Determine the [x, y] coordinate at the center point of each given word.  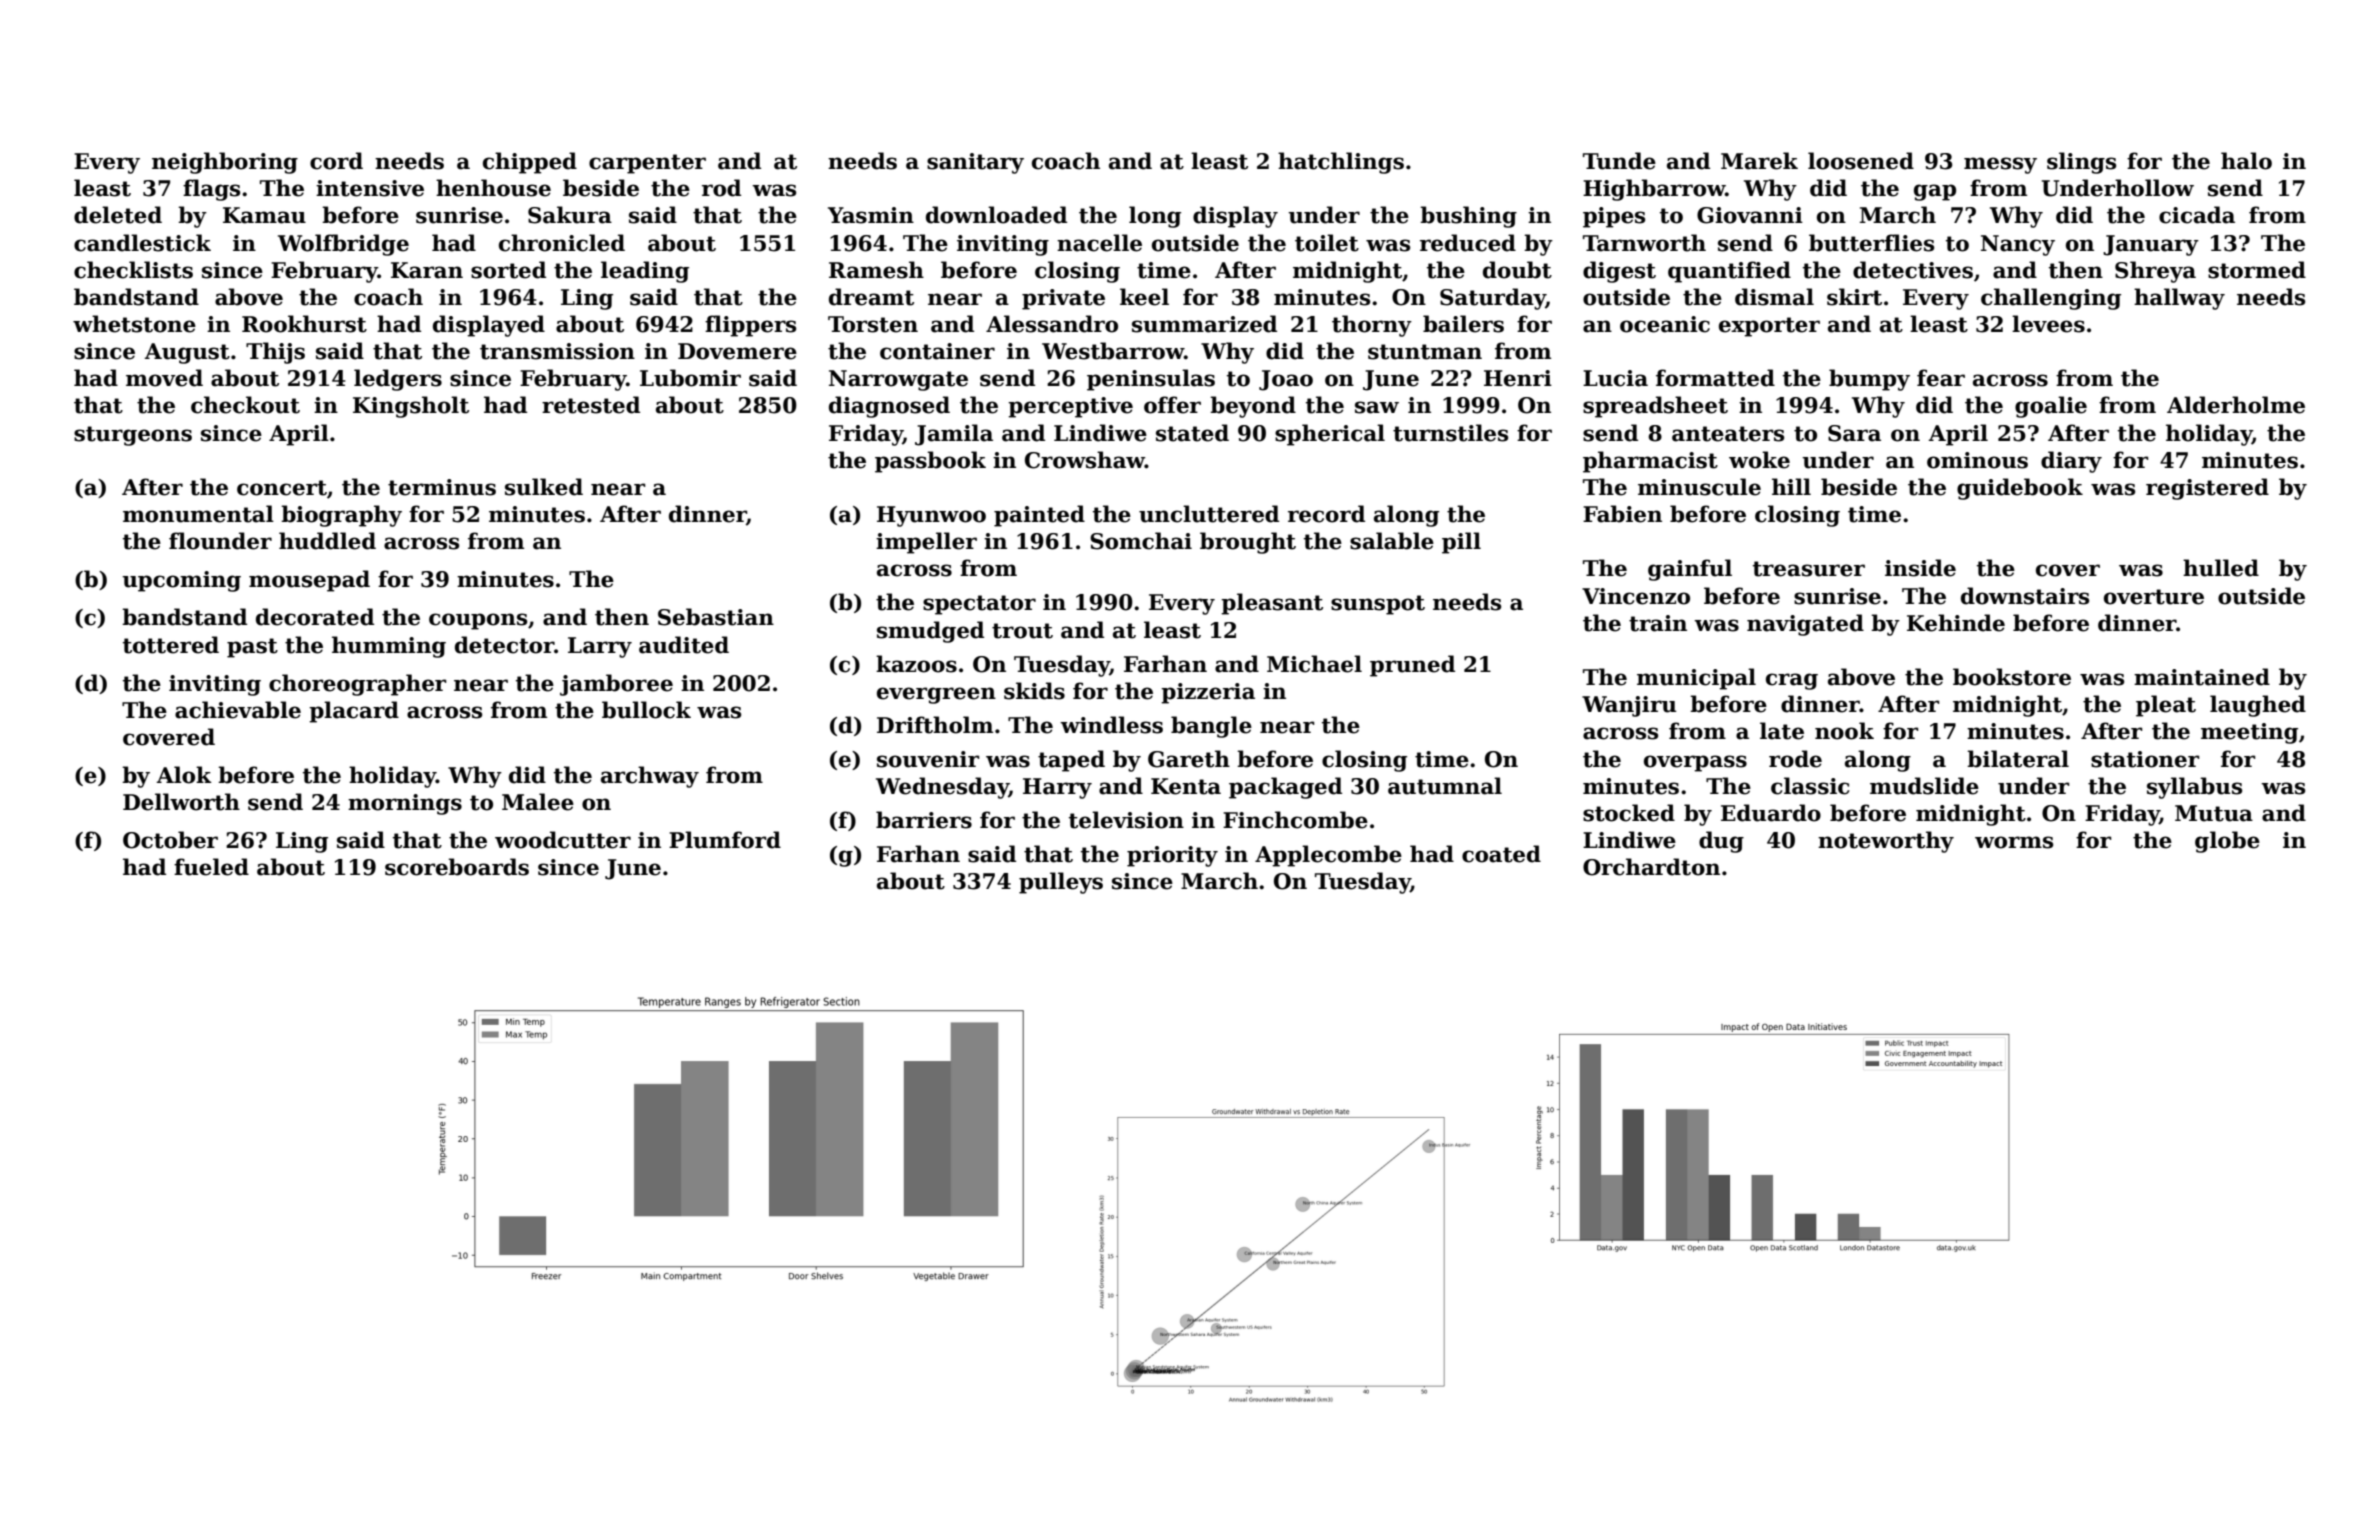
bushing [1468, 217]
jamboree [616, 685]
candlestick [142, 243]
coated [1501, 854]
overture [2154, 597]
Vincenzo [1636, 596]
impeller [926, 543]
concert [282, 488]
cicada [2197, 215]
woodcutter [563, 840]
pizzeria [1208, 693]
